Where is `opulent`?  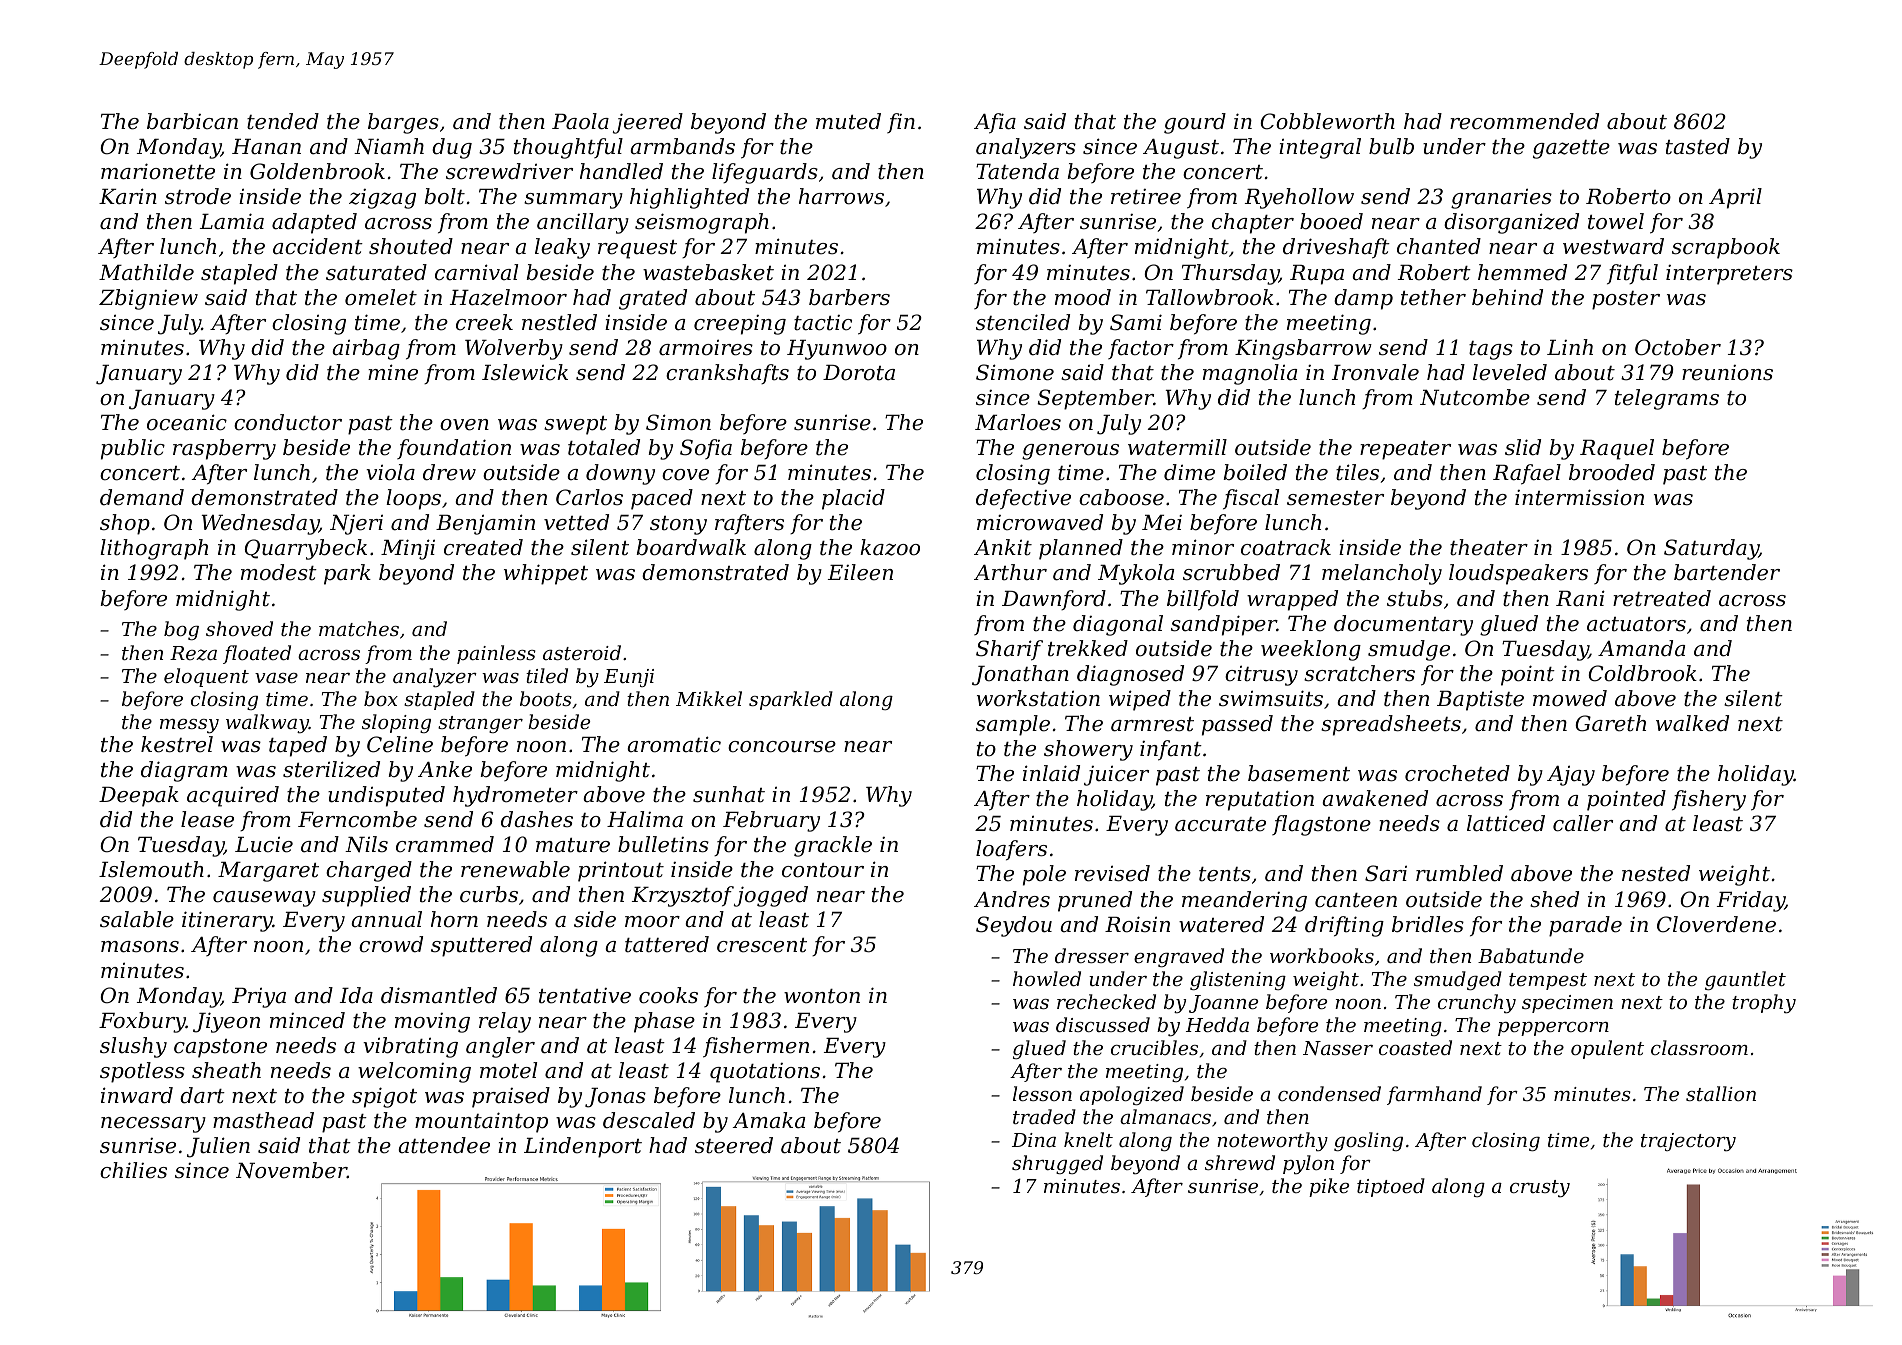 opulent is located at coordinates (1607, 1049).
